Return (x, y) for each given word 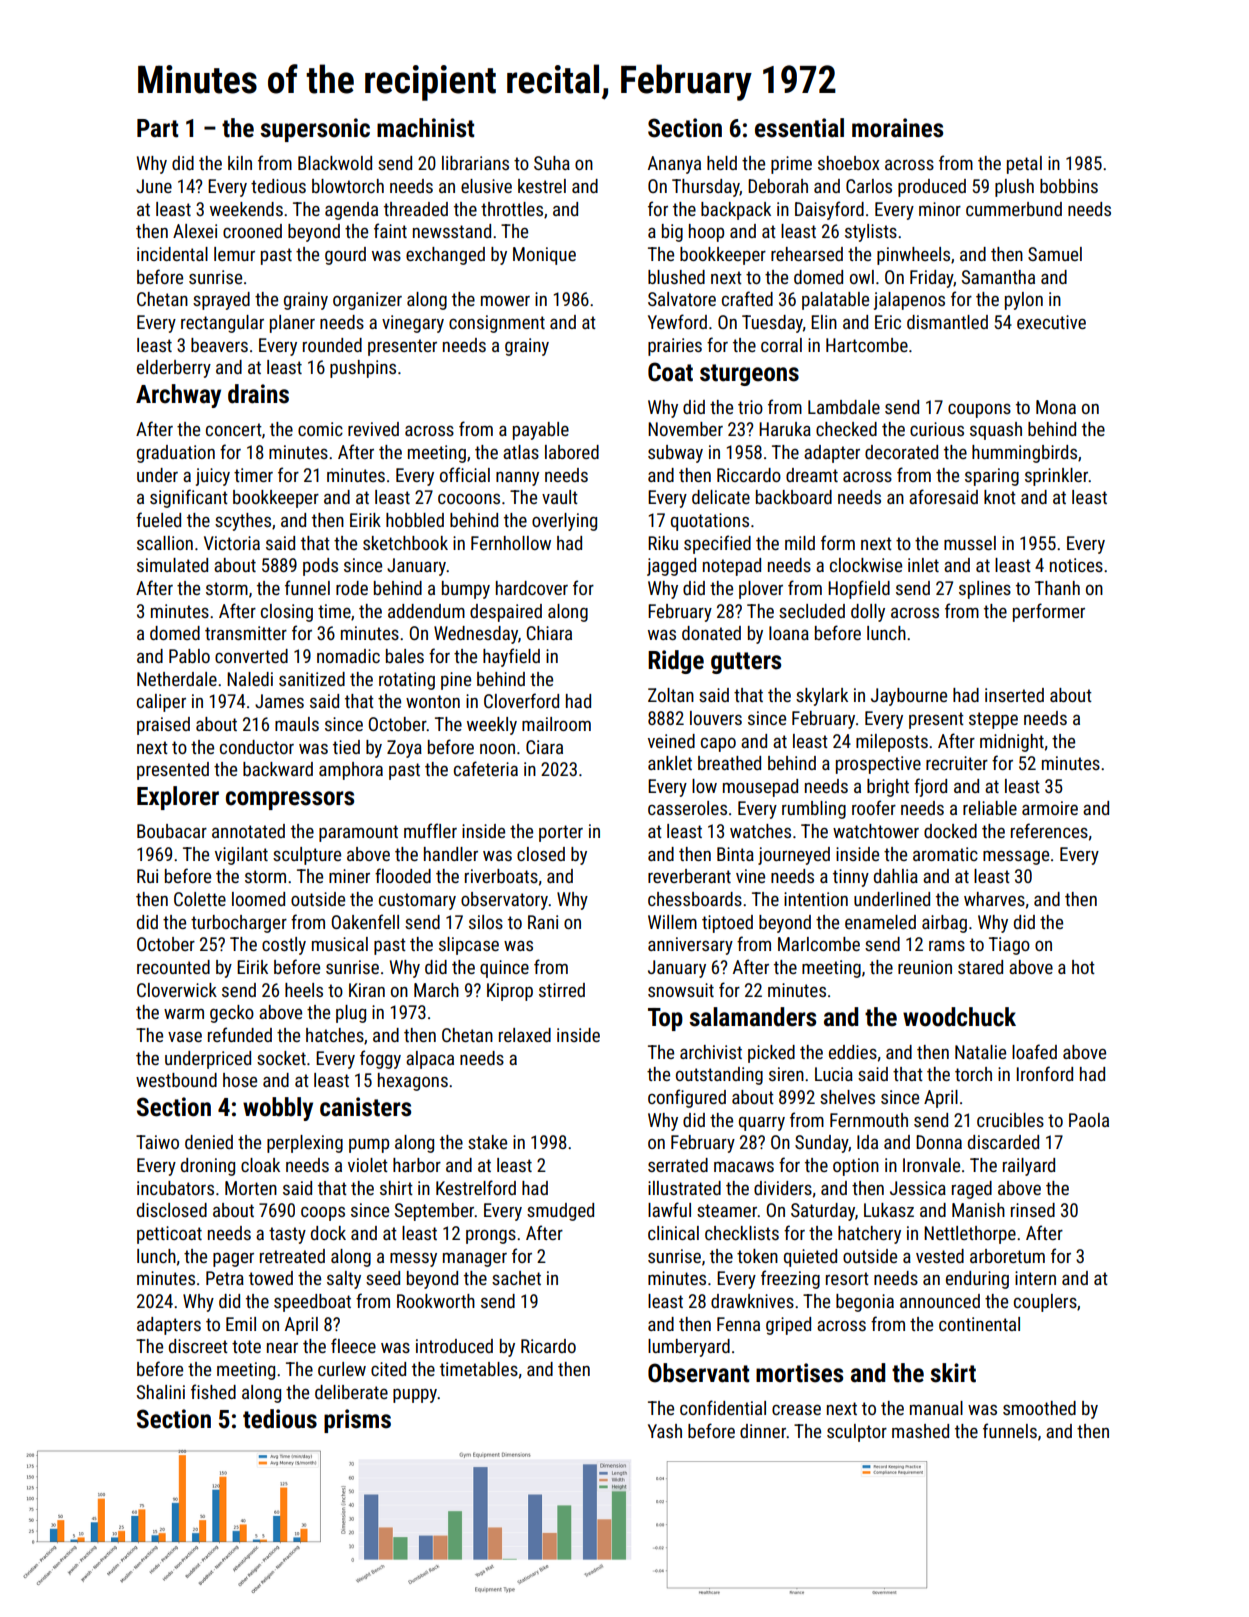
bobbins (1069, 186)
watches (760, 831)
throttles (512, 209)
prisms (357, 1421)
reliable (990, 808)
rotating (407, 681)
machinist (425, 128)
